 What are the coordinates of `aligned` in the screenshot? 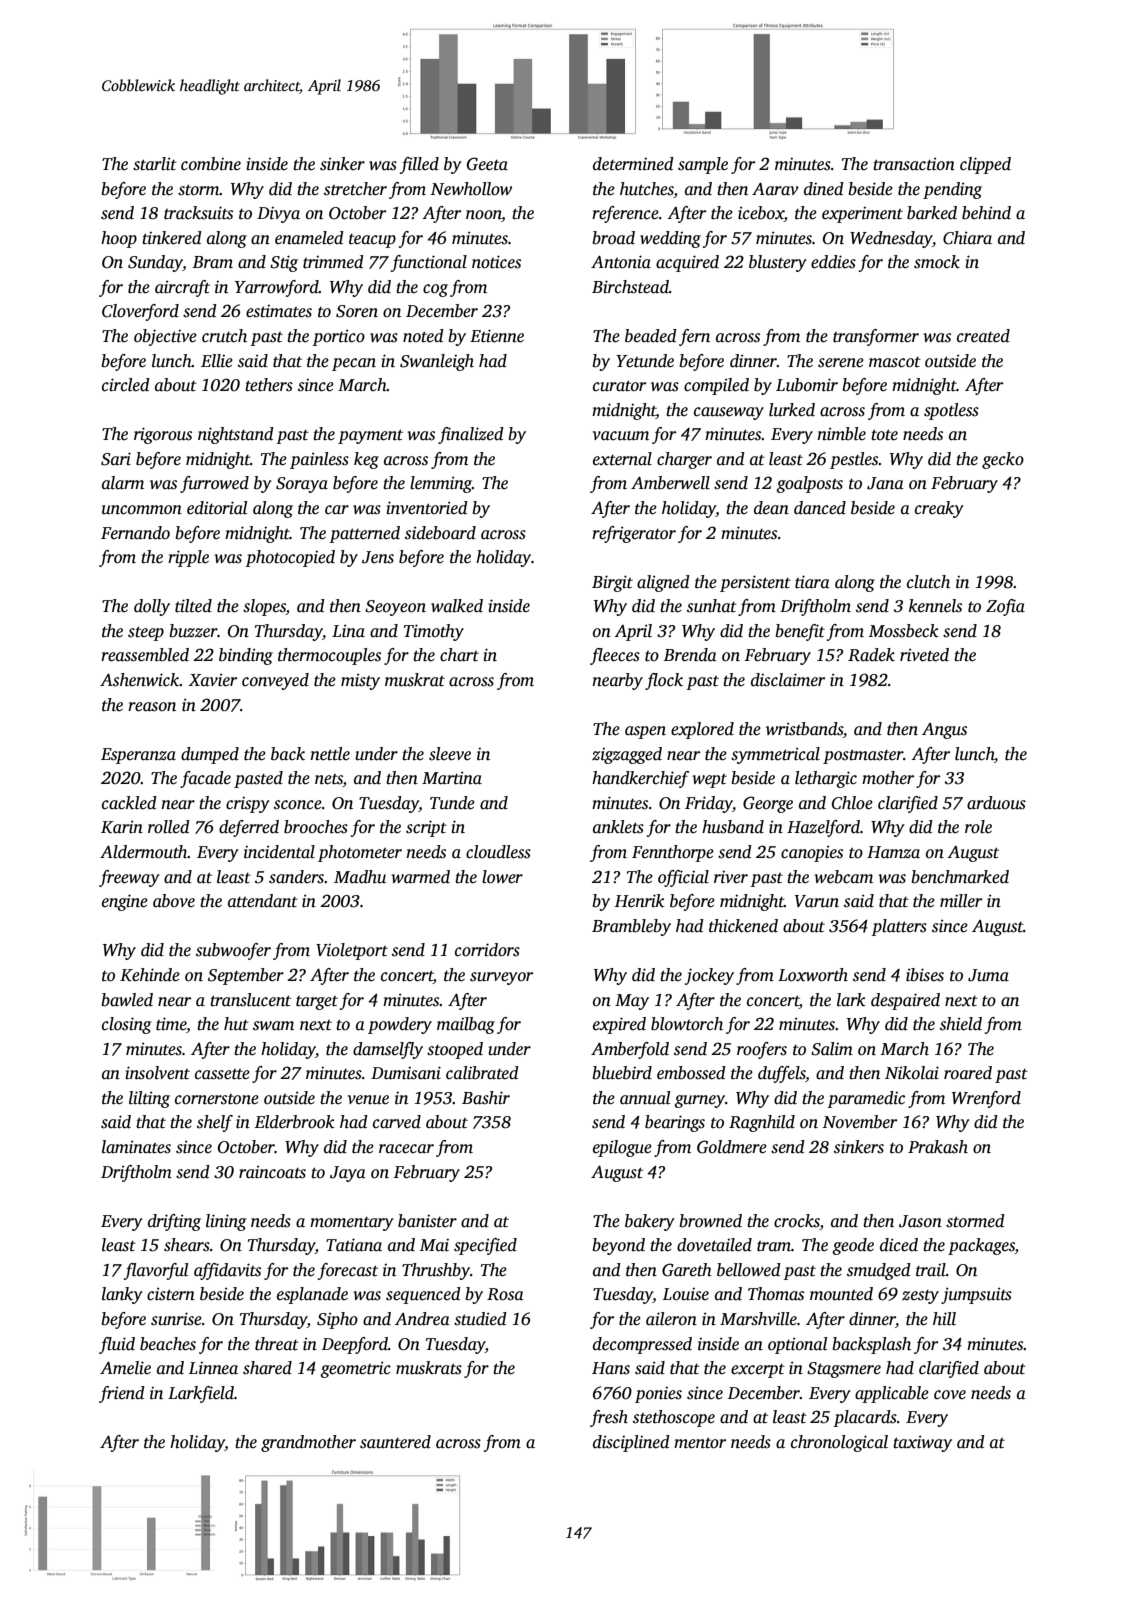 It's located at (663, 583).
